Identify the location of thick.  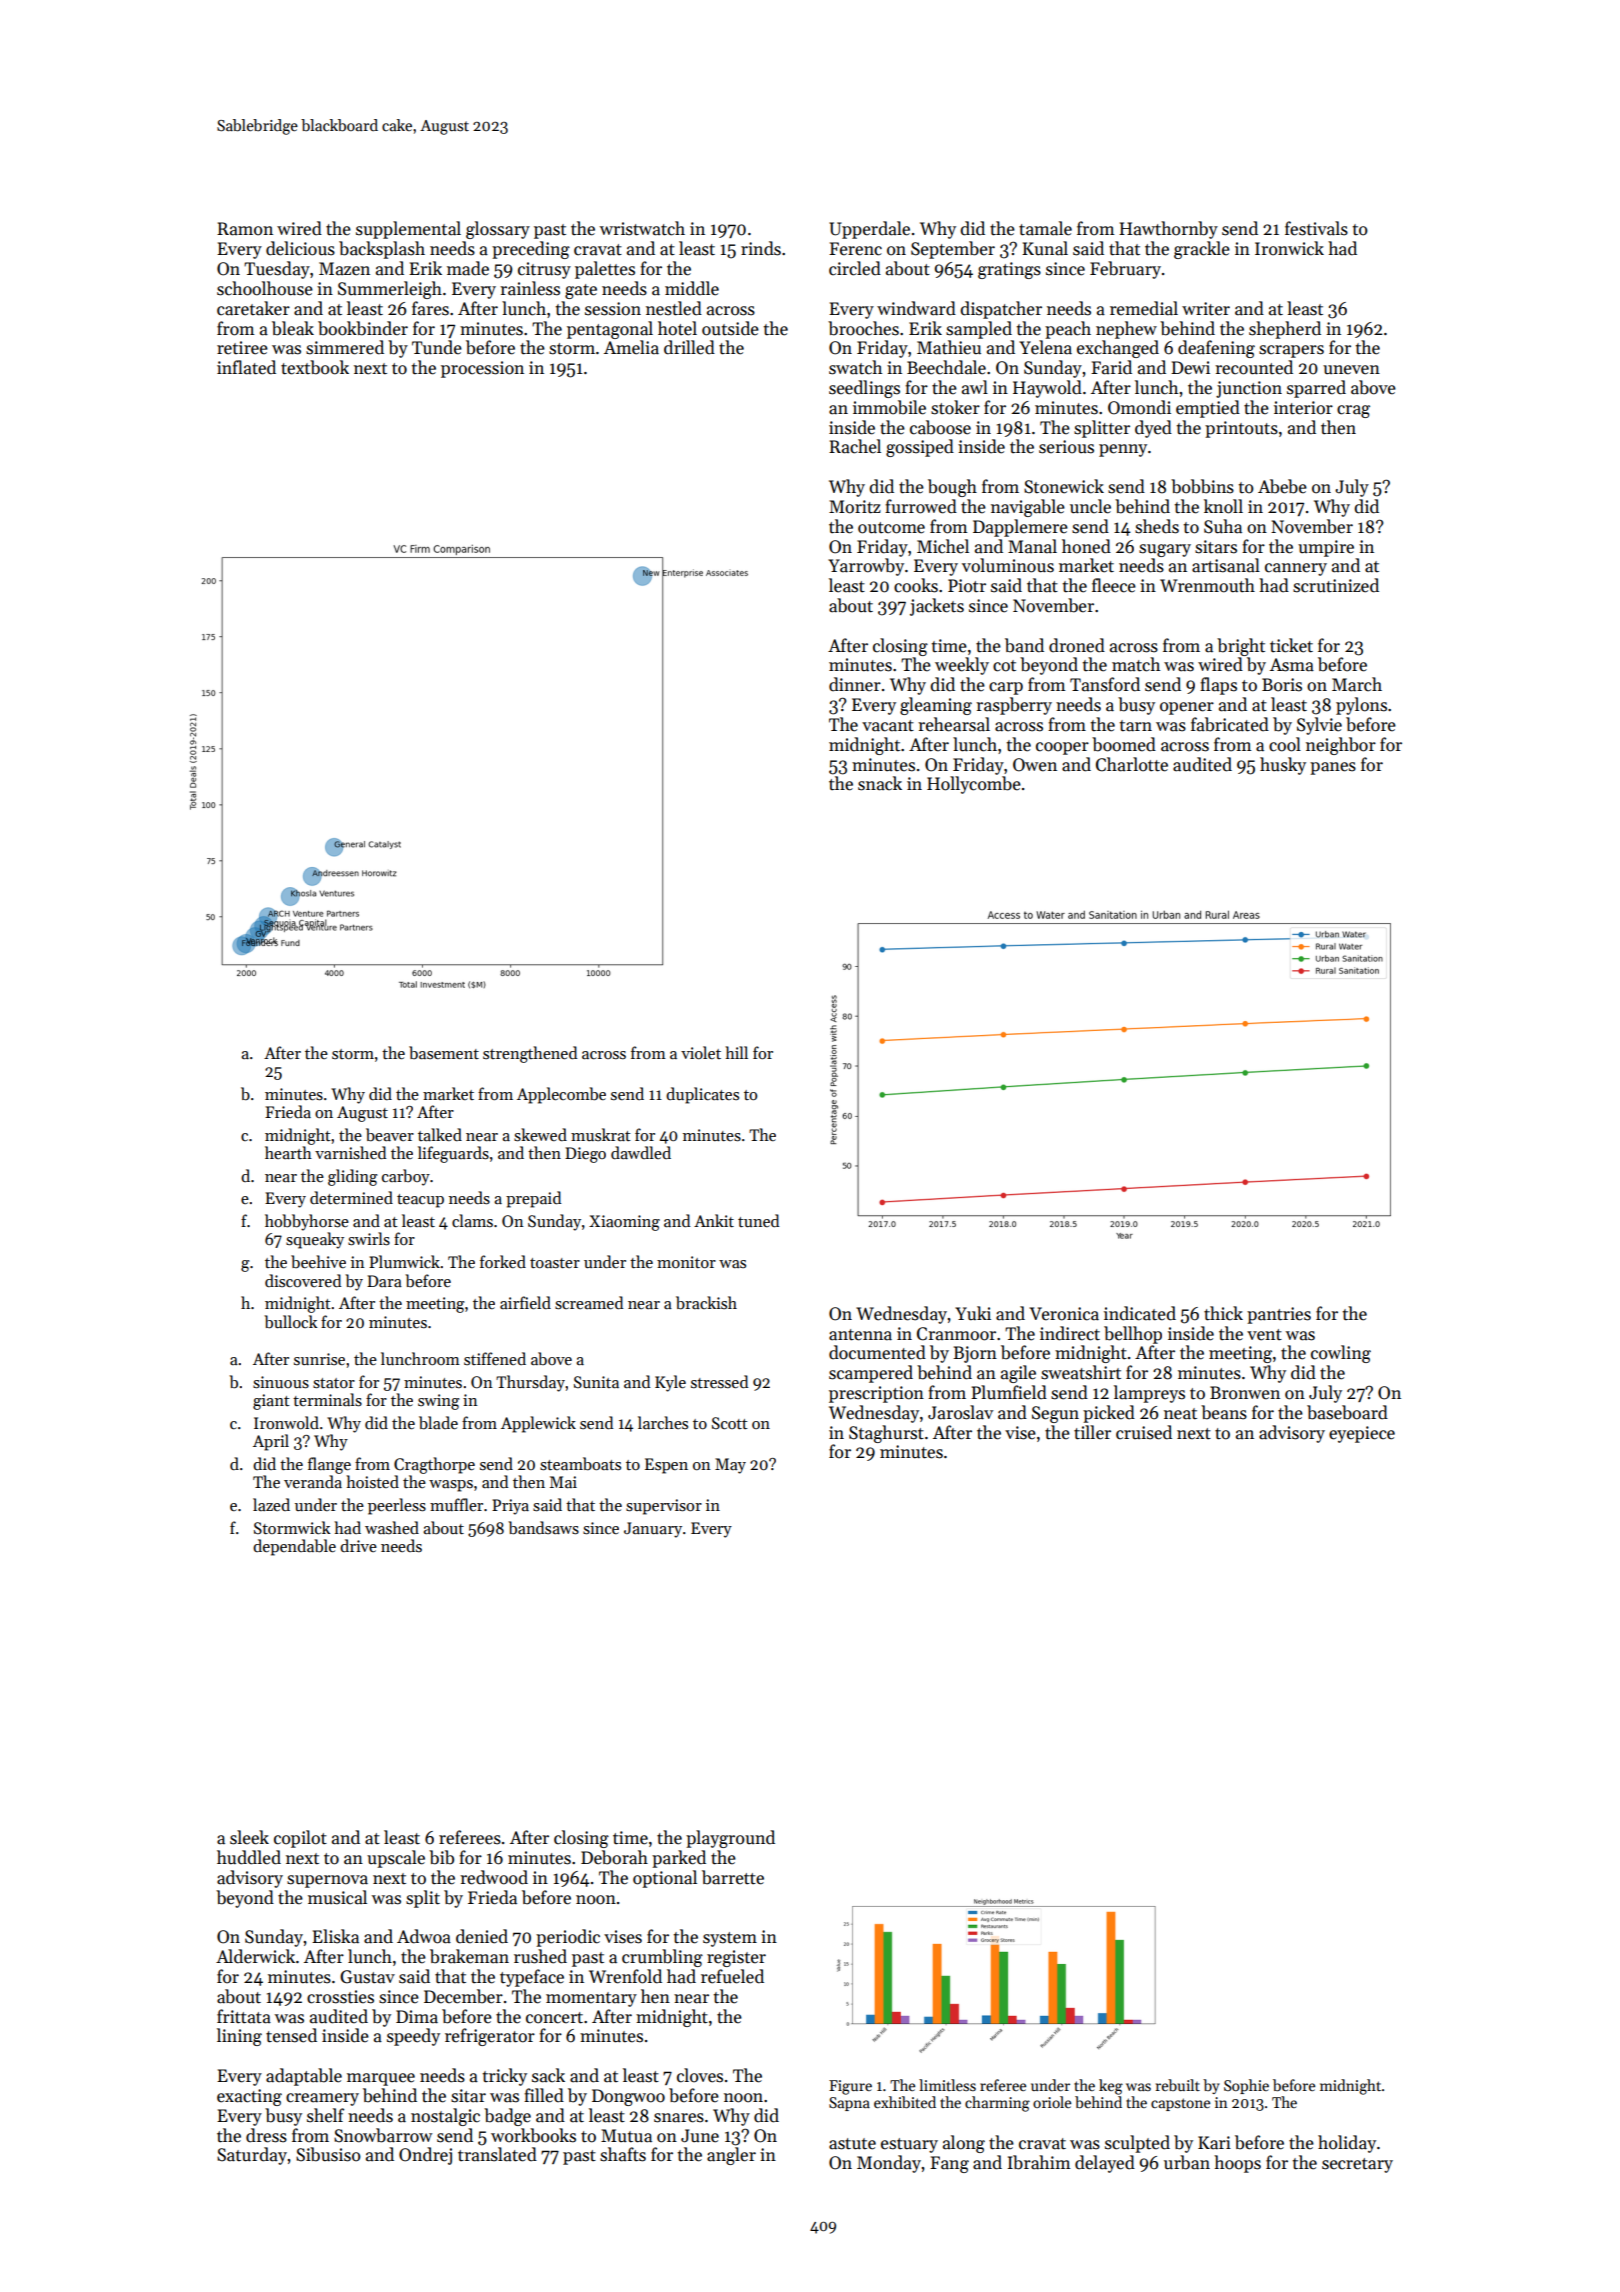
(1223, 1313).
